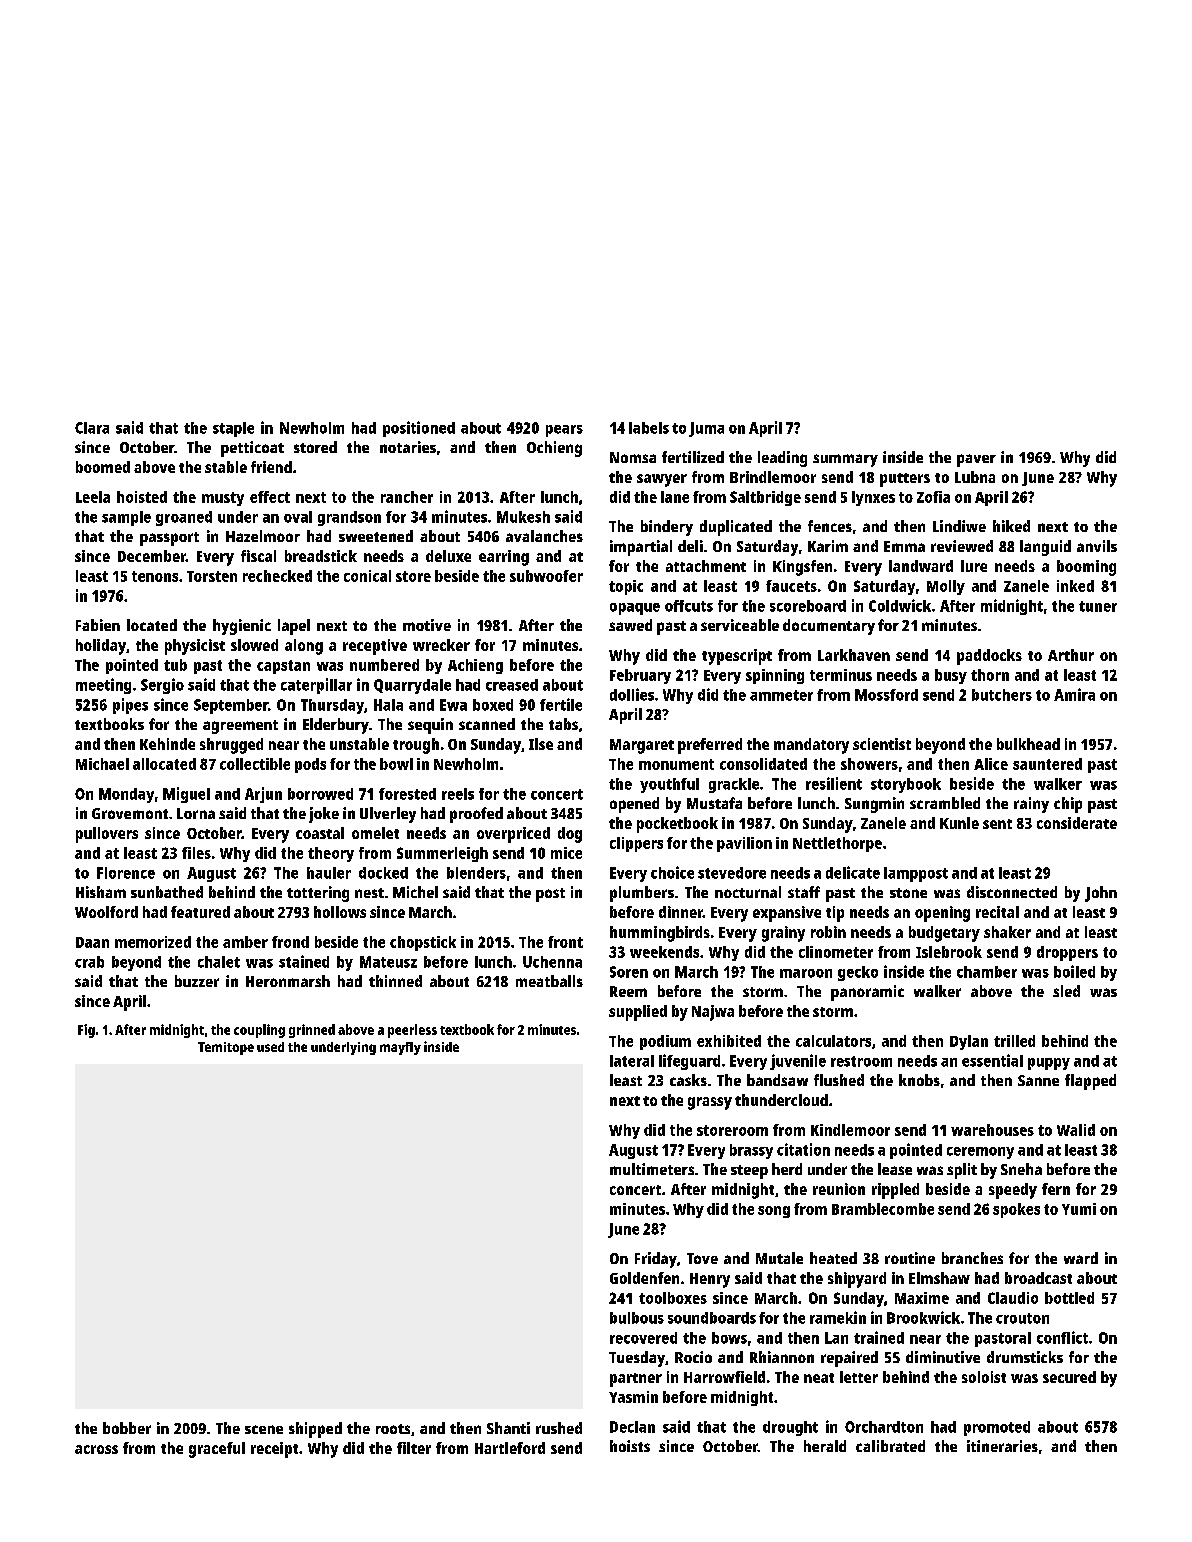  I want to click on stevedore, so click(732, 873).
